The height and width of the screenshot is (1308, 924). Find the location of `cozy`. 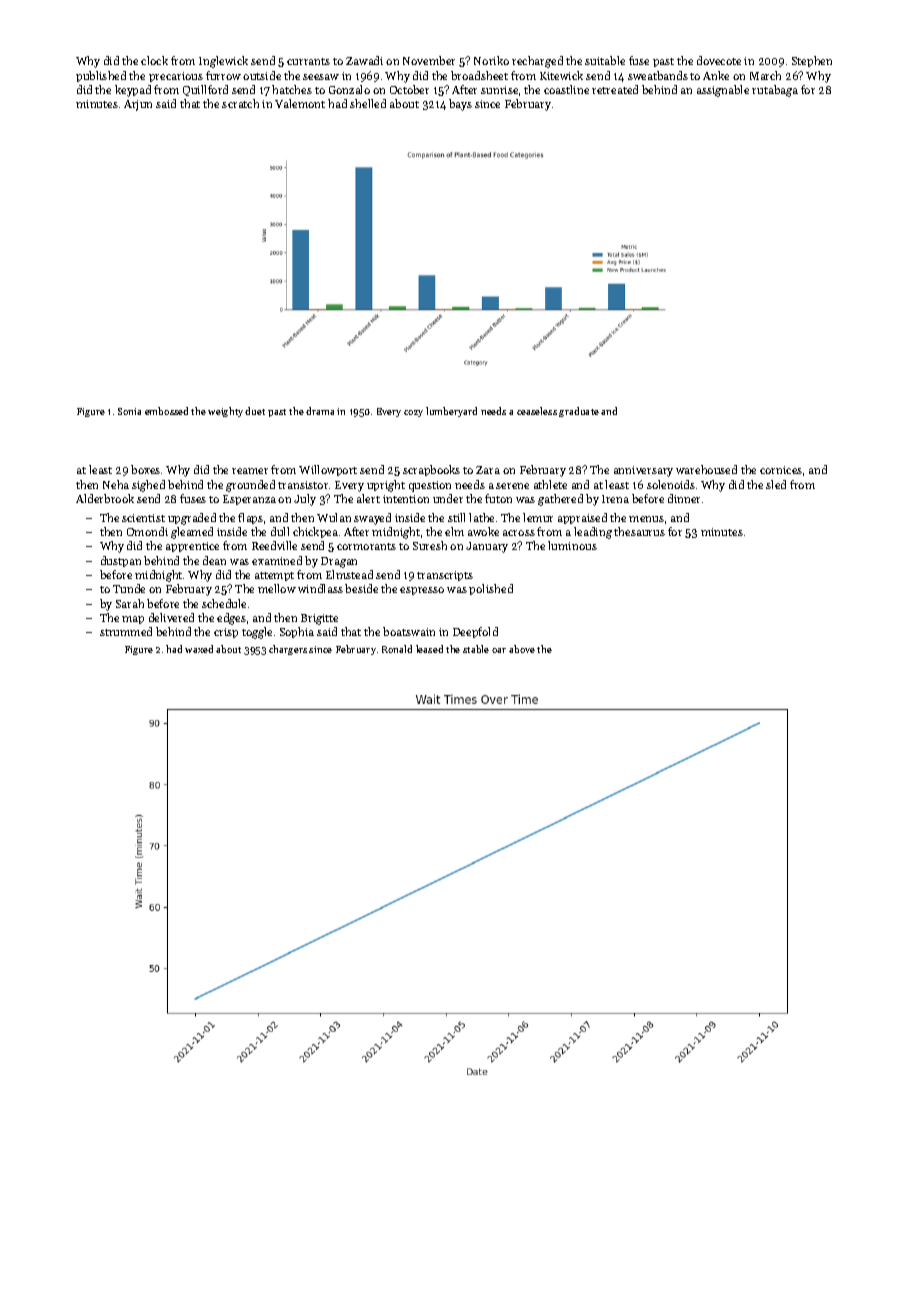

cozy is located at coordinates (413, 413).
